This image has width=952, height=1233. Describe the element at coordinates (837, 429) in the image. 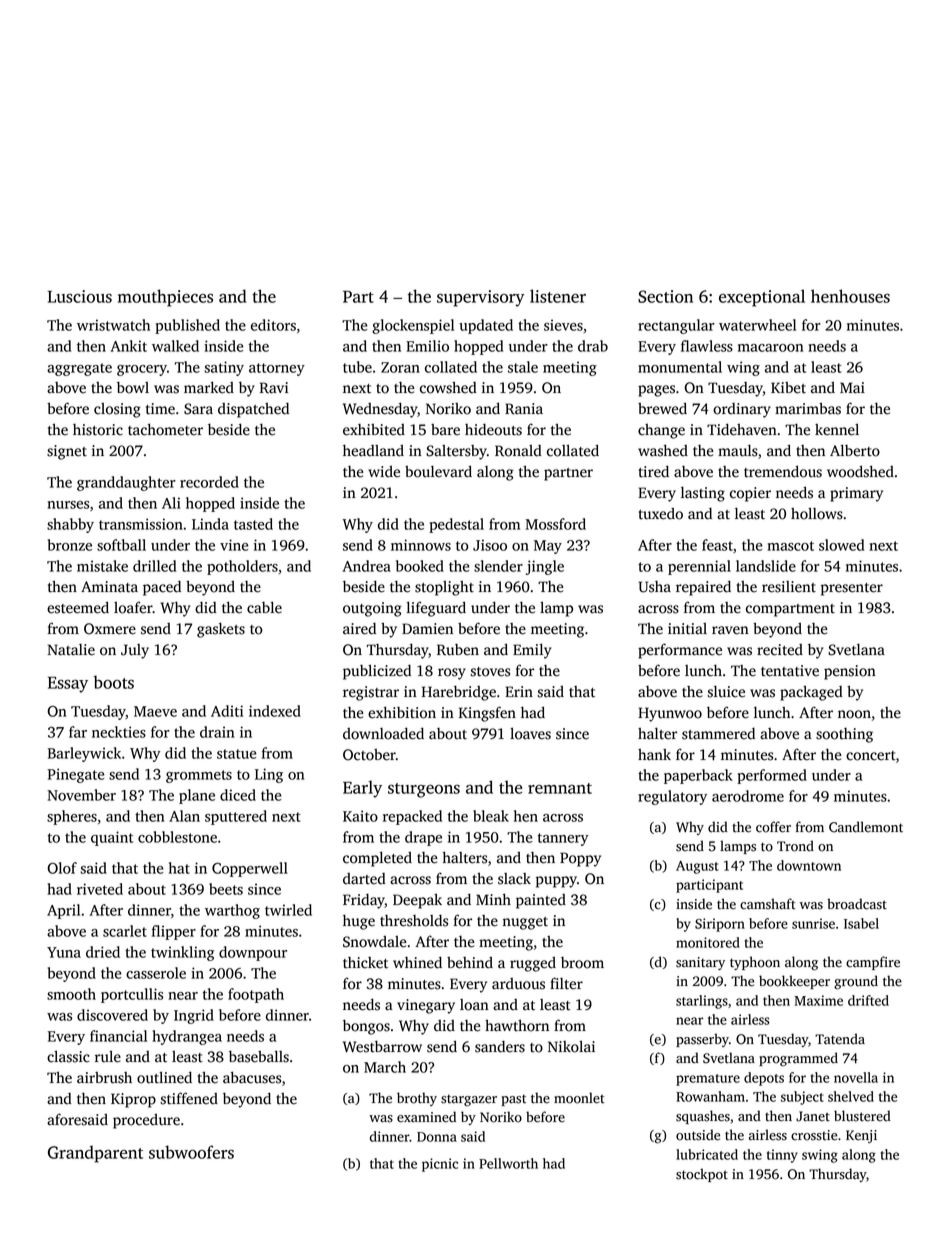

I see `kennel` at that location.
